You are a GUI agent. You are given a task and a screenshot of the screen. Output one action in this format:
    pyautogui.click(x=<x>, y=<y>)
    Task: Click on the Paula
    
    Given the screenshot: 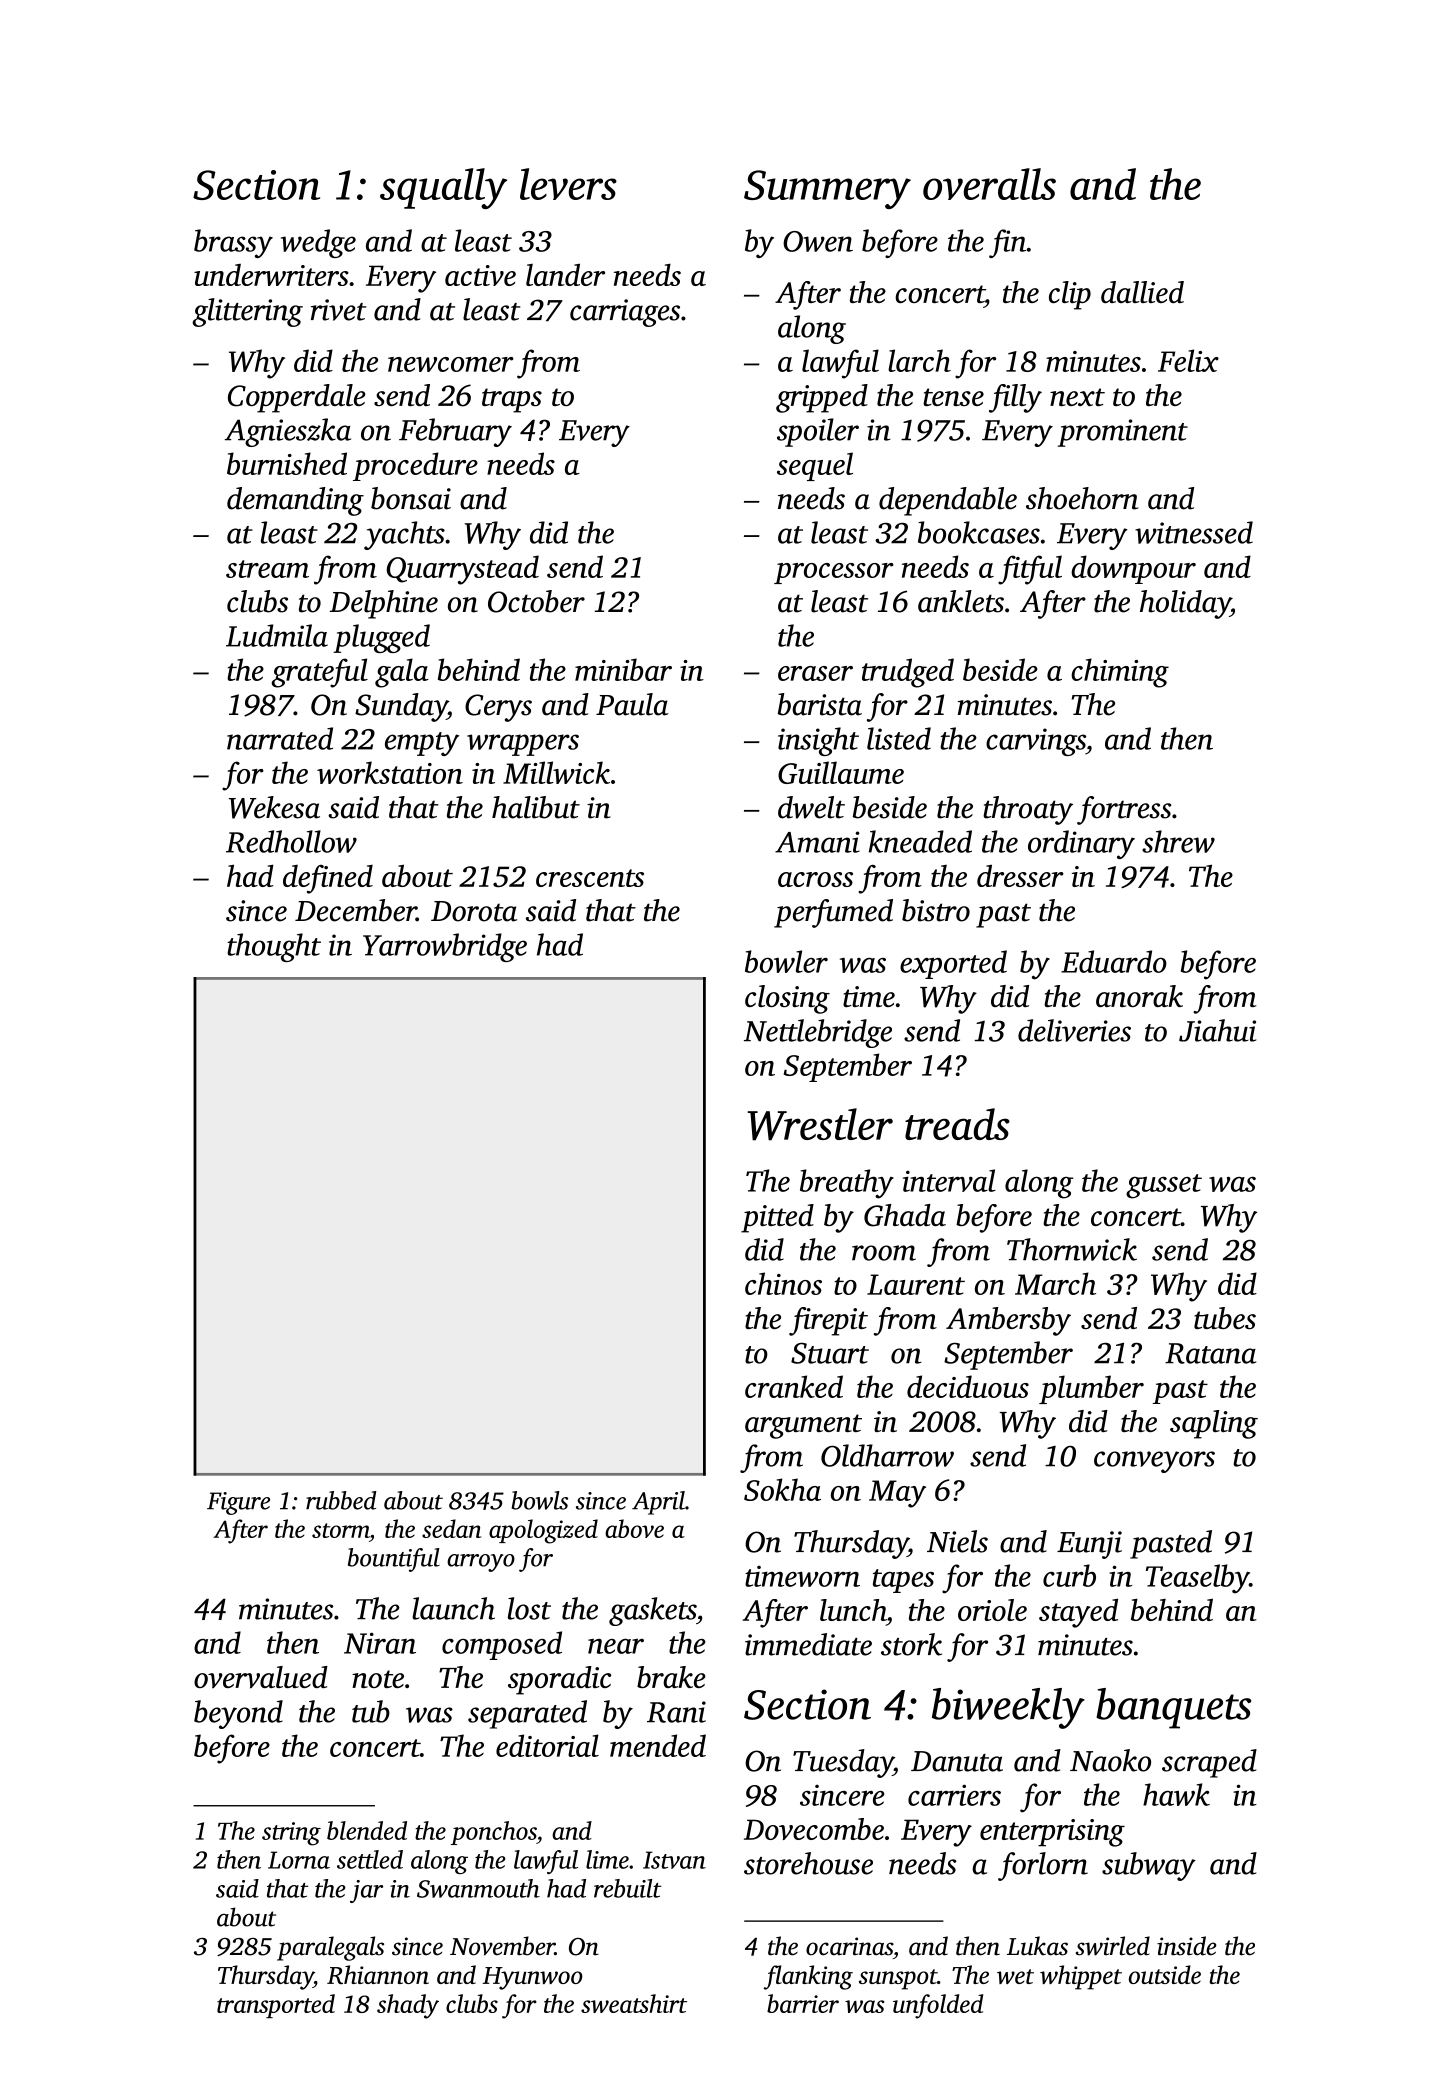 What is the action you would take?
    pyautogui.click(x=632, y=704)
